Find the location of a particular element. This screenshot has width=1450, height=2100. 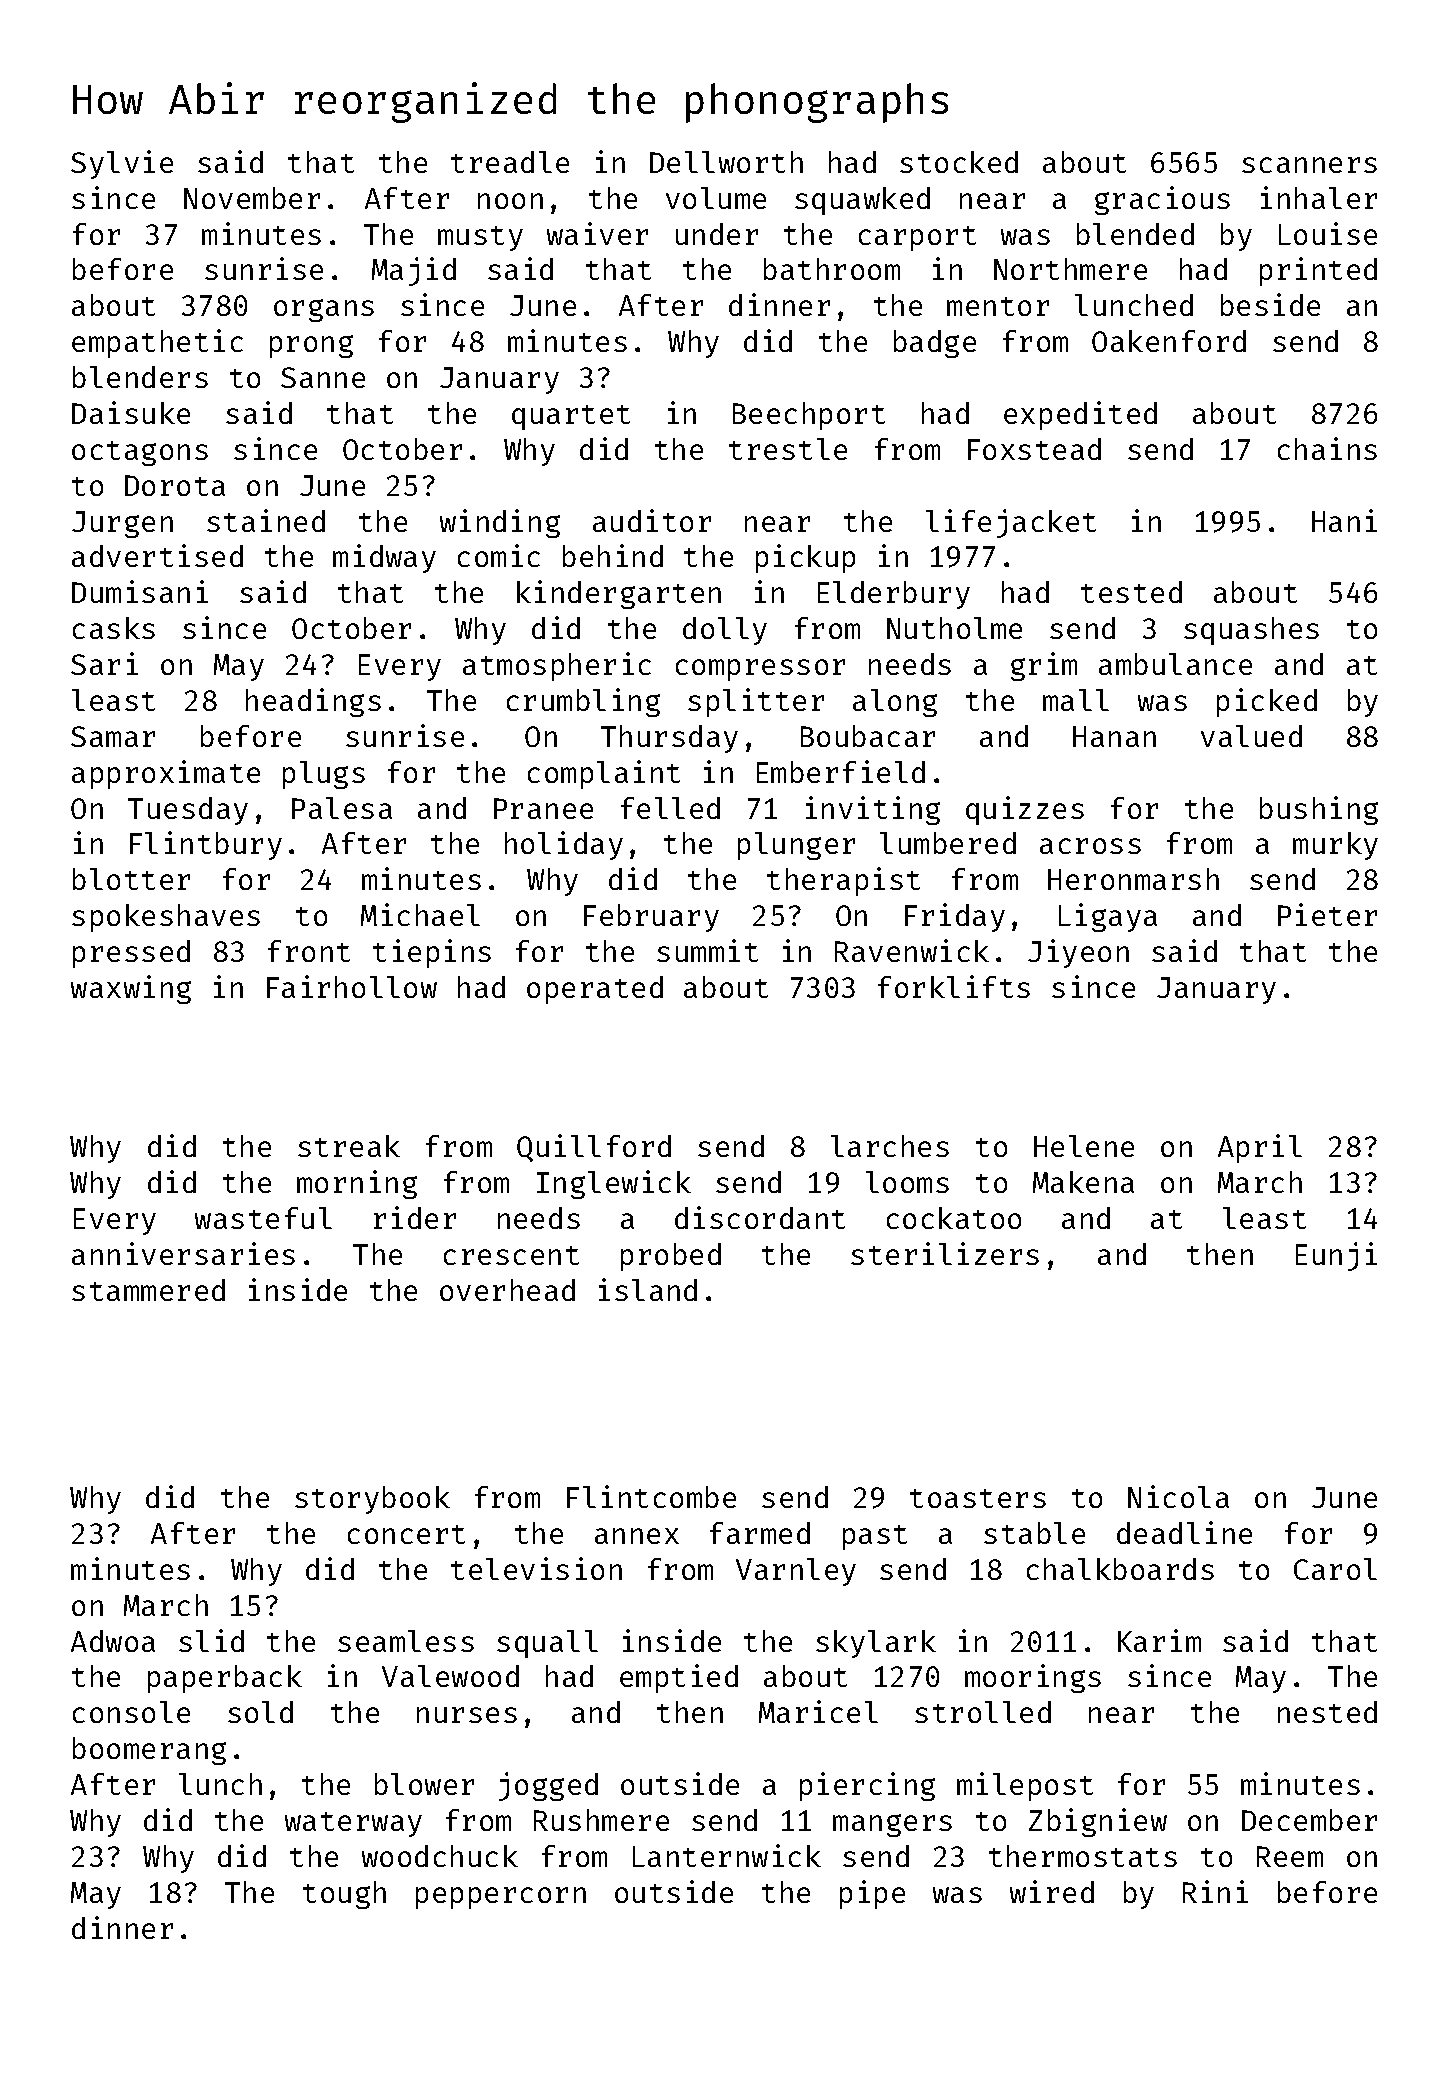

stammered is located at coordinates (148, 1290).
